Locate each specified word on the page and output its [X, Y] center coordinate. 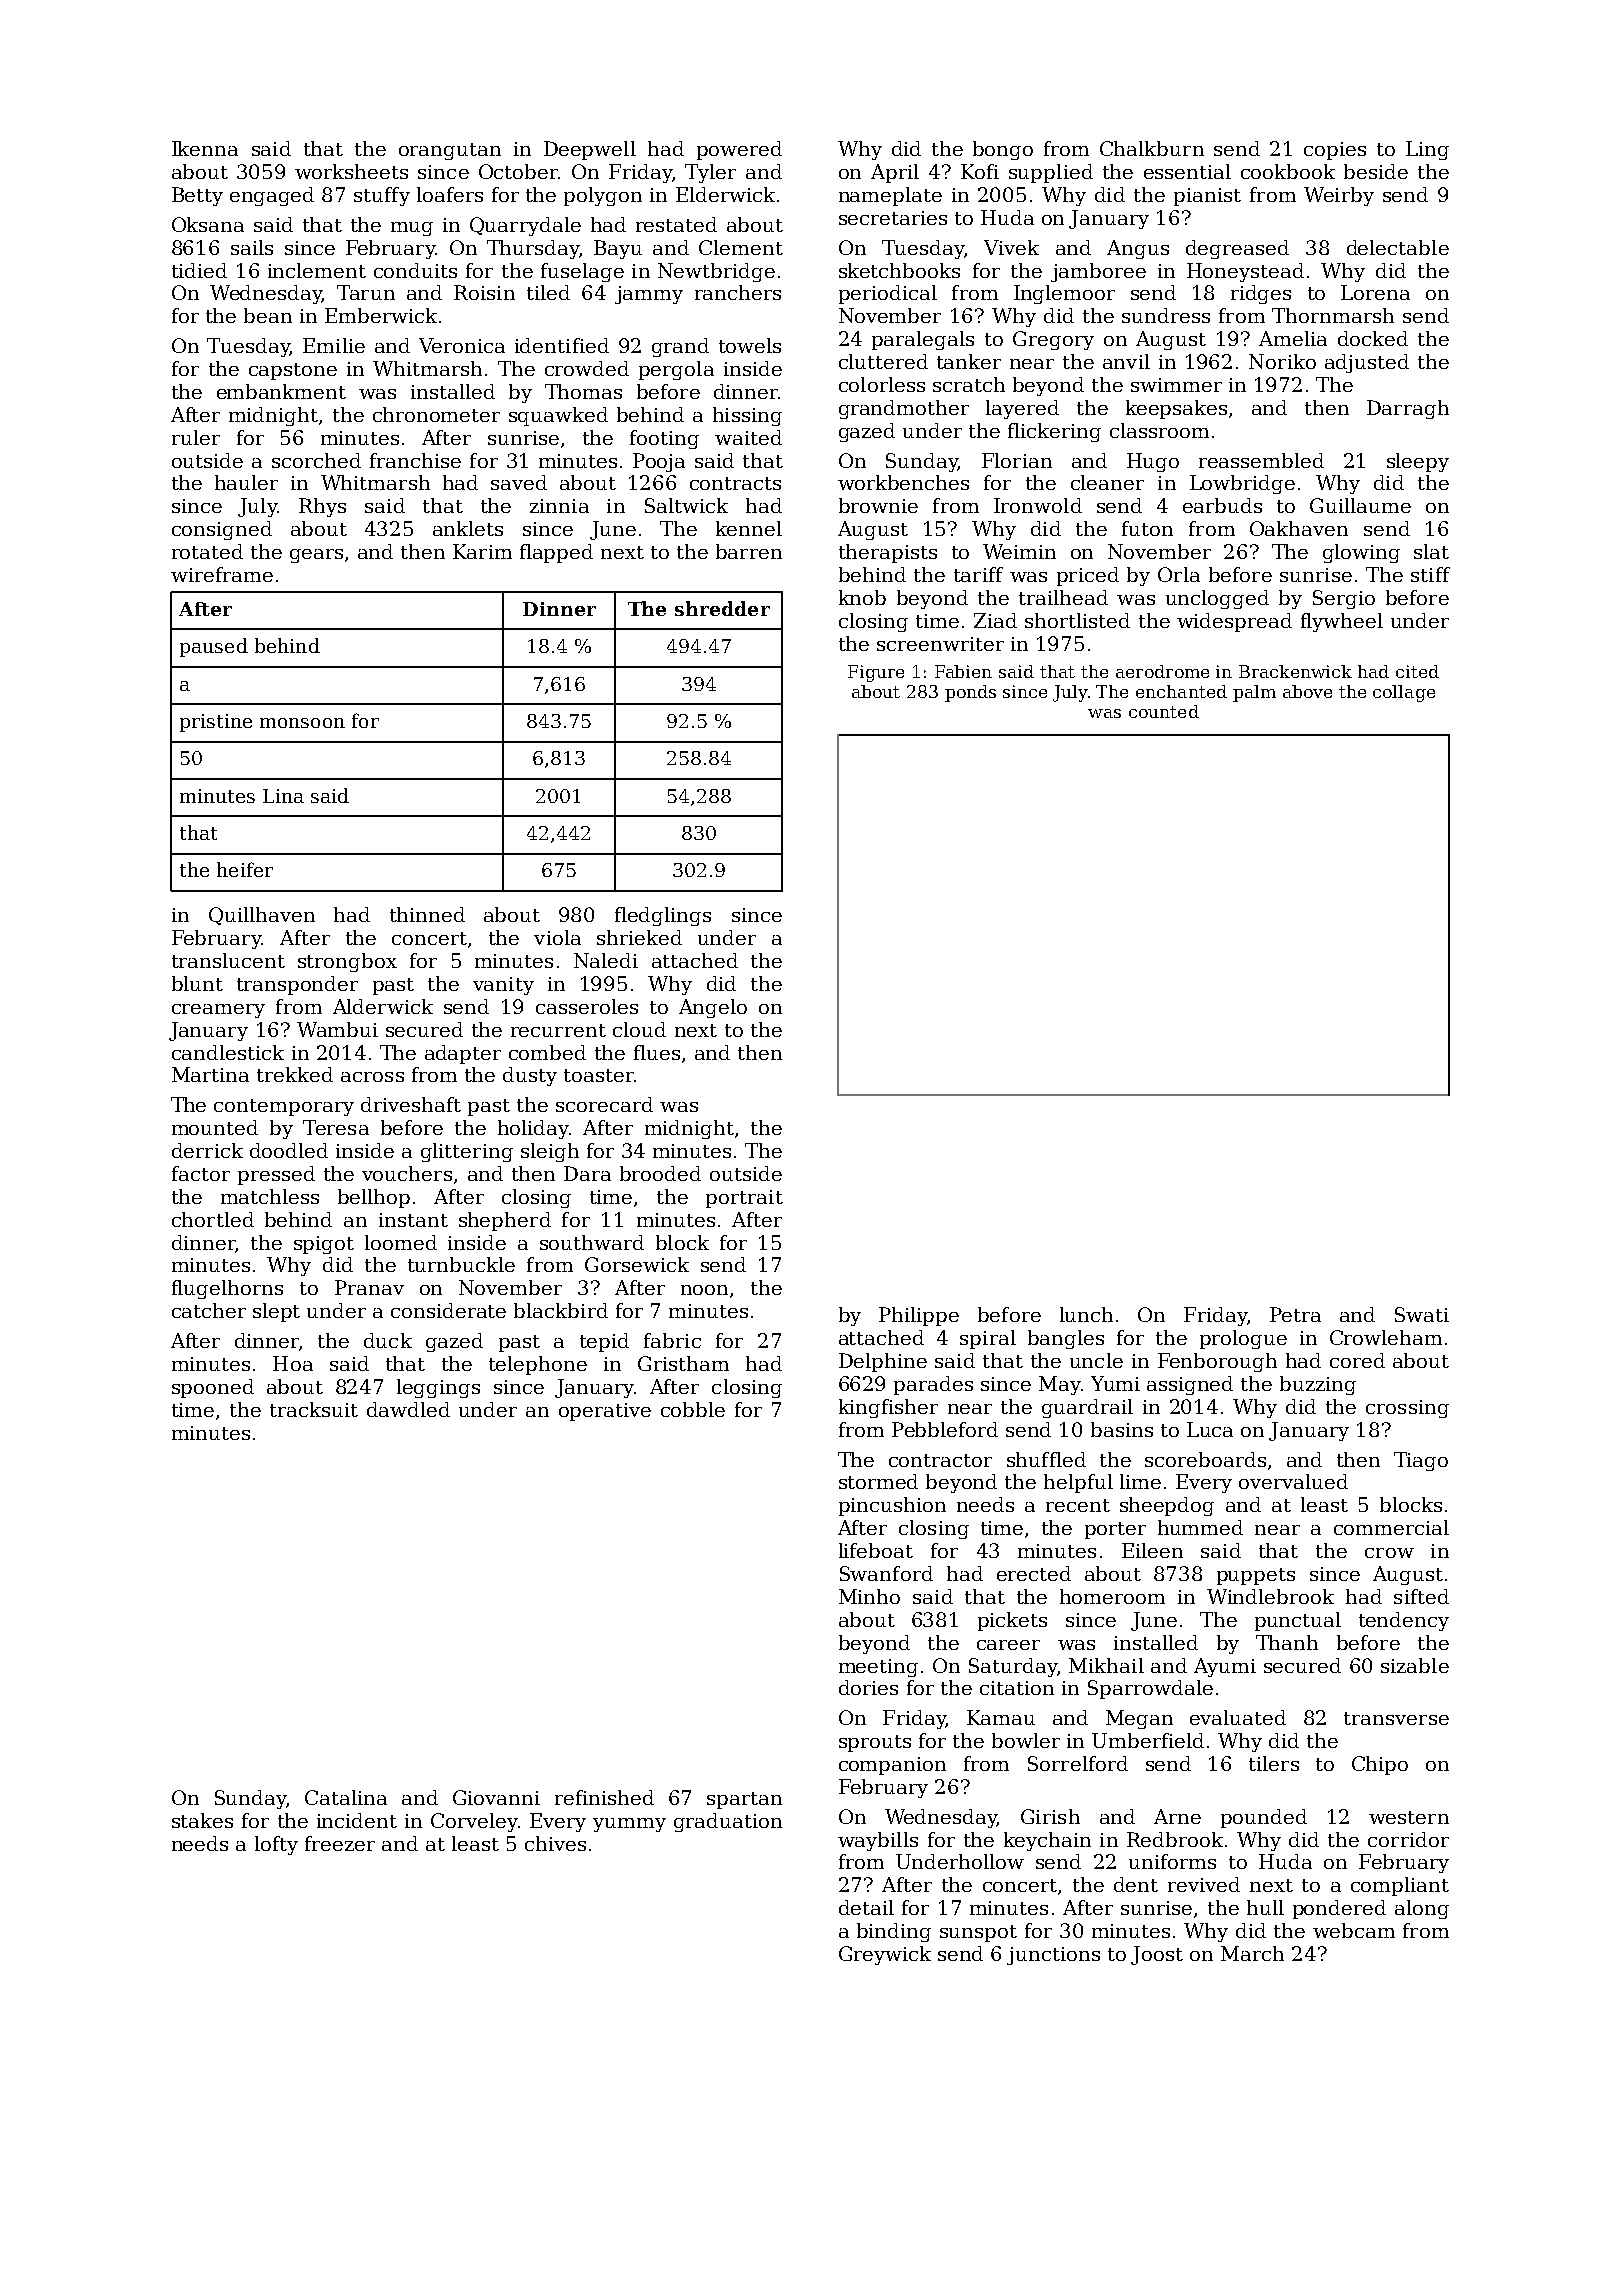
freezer [340, 1843]
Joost [1157, 1955]
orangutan [450, 151]
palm [1254, 693]
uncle [1096, 1360]
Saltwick [686, 505]
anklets [468, 528]
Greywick [885, 1955]
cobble [693, 1409]
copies [1335, 151]
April [895, 173]
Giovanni [496, 1797]
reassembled [1261, 460]
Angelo [713, 1008]
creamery [218, 1011]
